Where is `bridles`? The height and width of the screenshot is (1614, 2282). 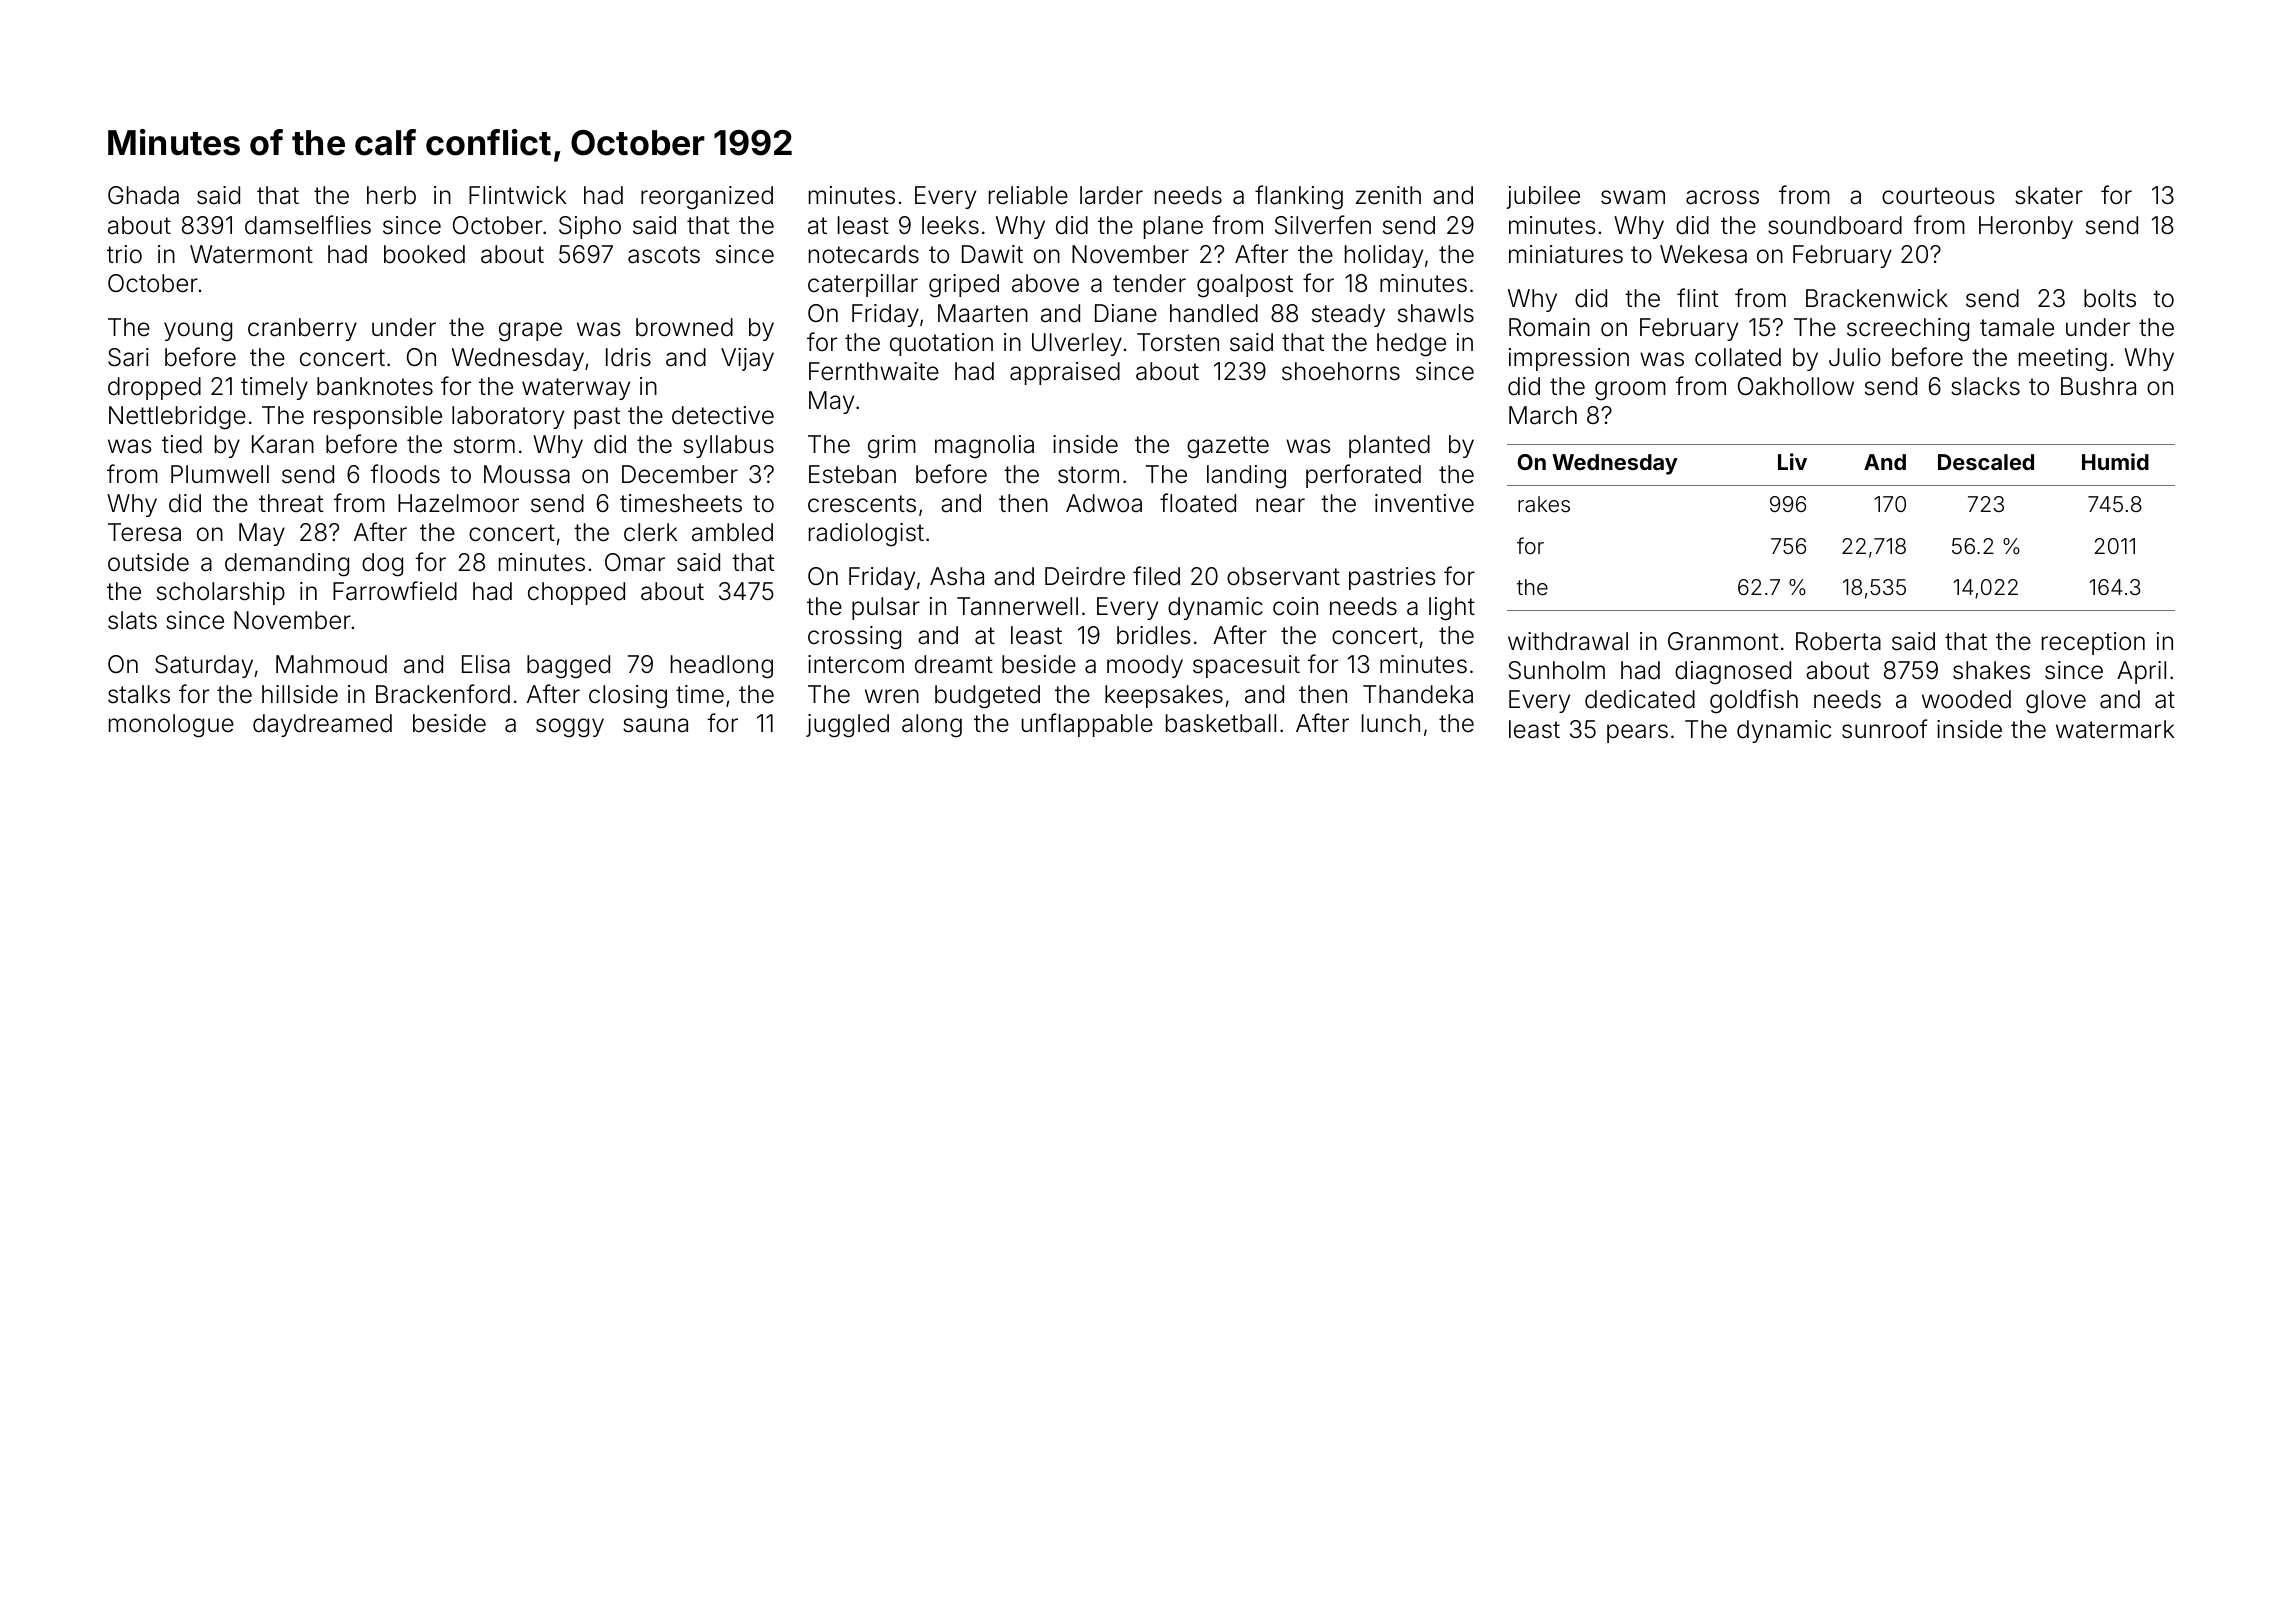 bridles is located at coordinates (1154, 635).
